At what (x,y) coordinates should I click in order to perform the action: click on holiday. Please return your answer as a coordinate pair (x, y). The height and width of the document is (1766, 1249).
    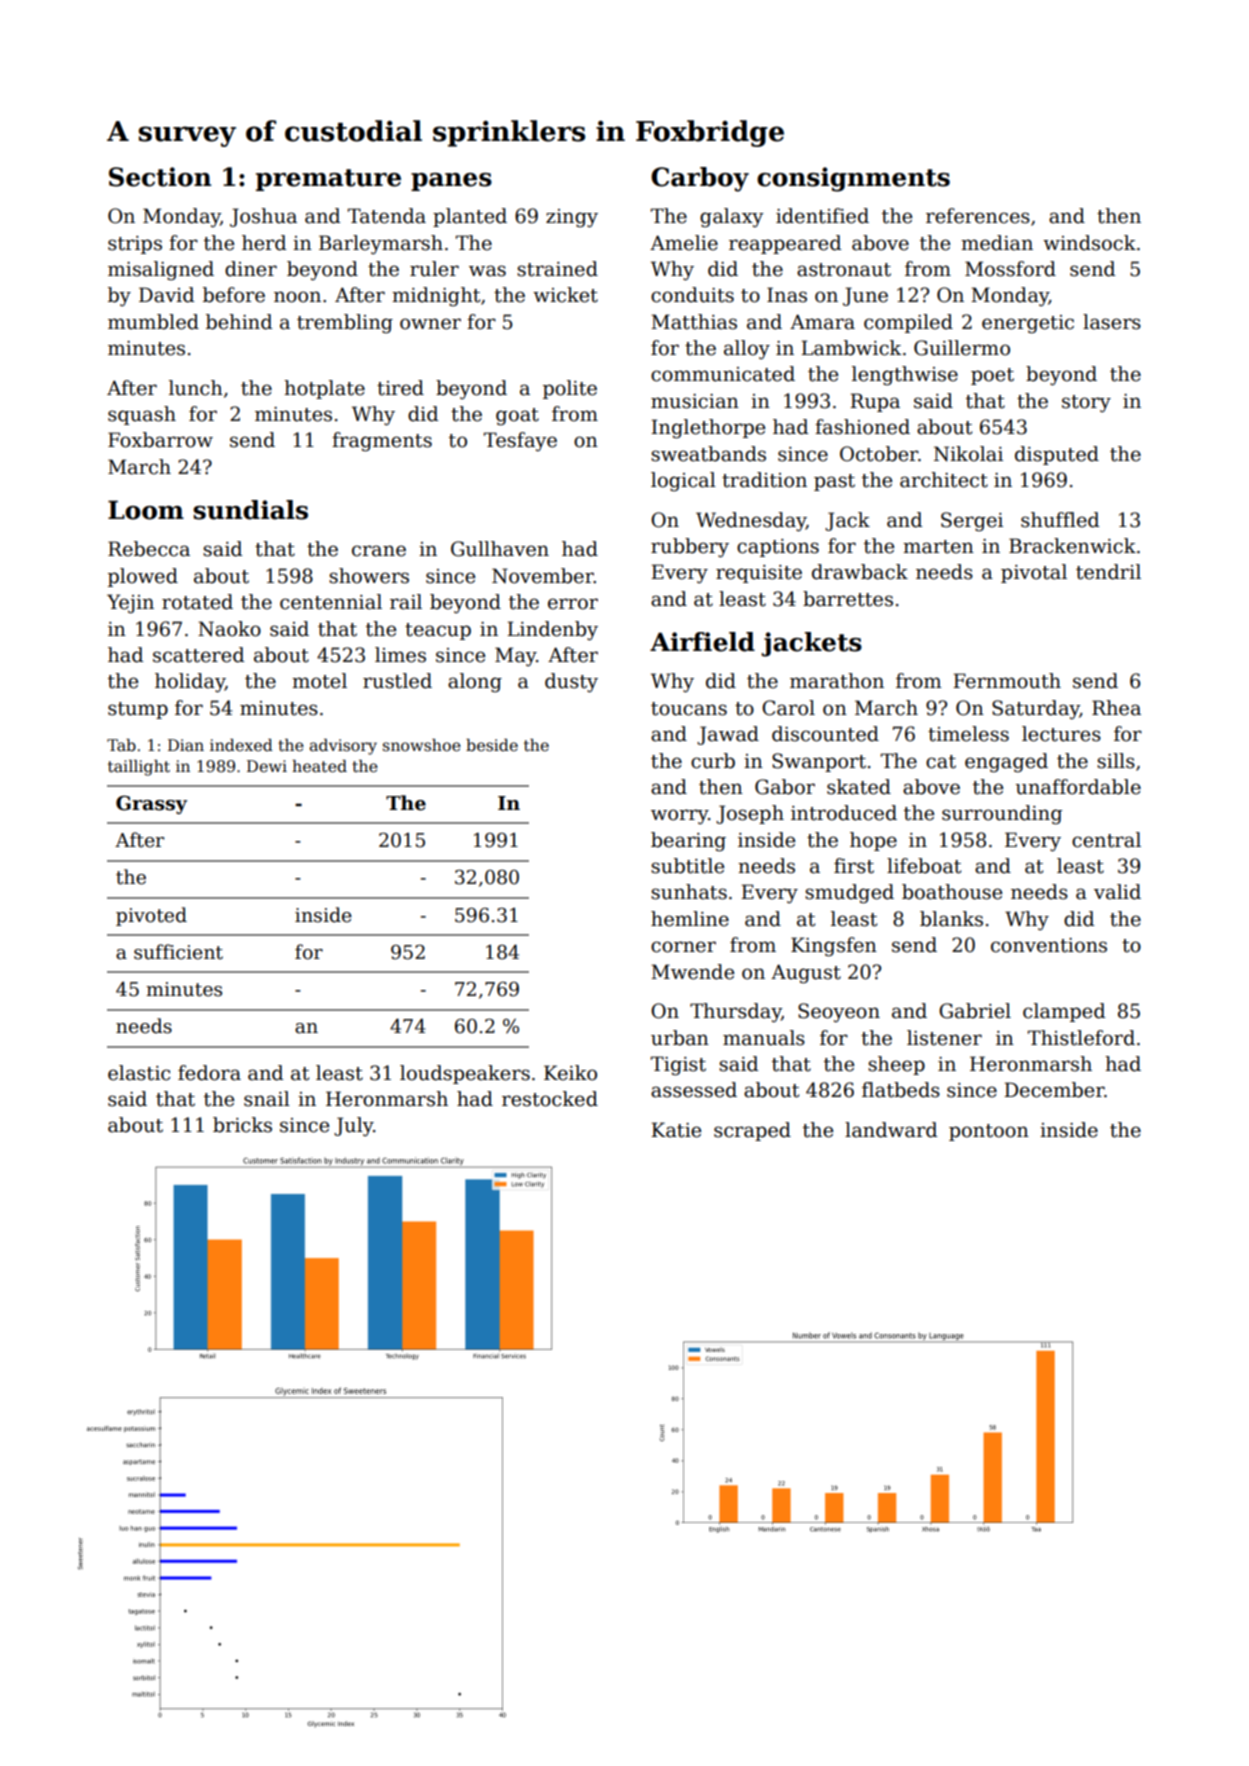
    Looking at the image, I should click on (190, 683).
